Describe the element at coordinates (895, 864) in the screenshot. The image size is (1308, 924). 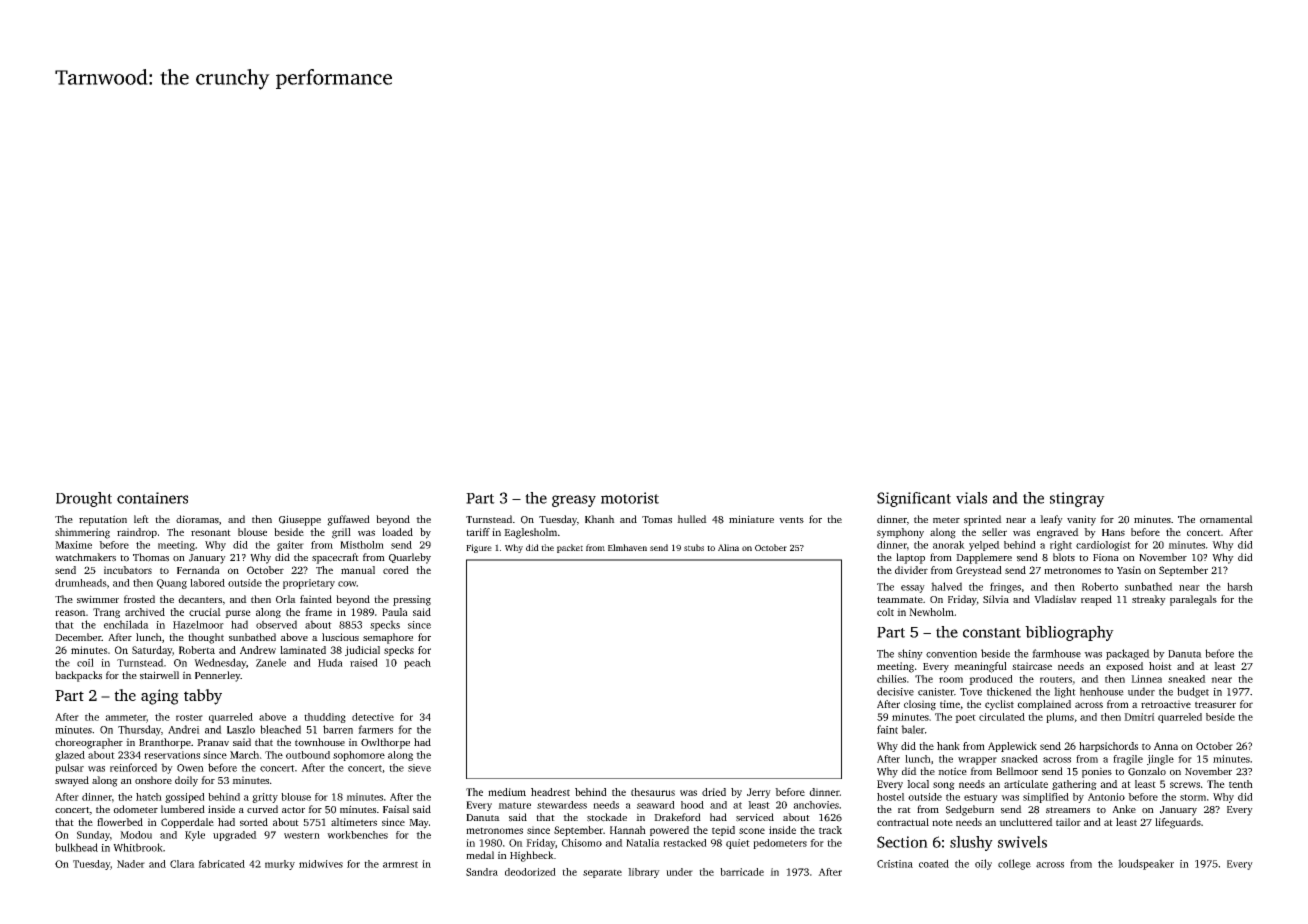
I see `Cristina` at that location.
